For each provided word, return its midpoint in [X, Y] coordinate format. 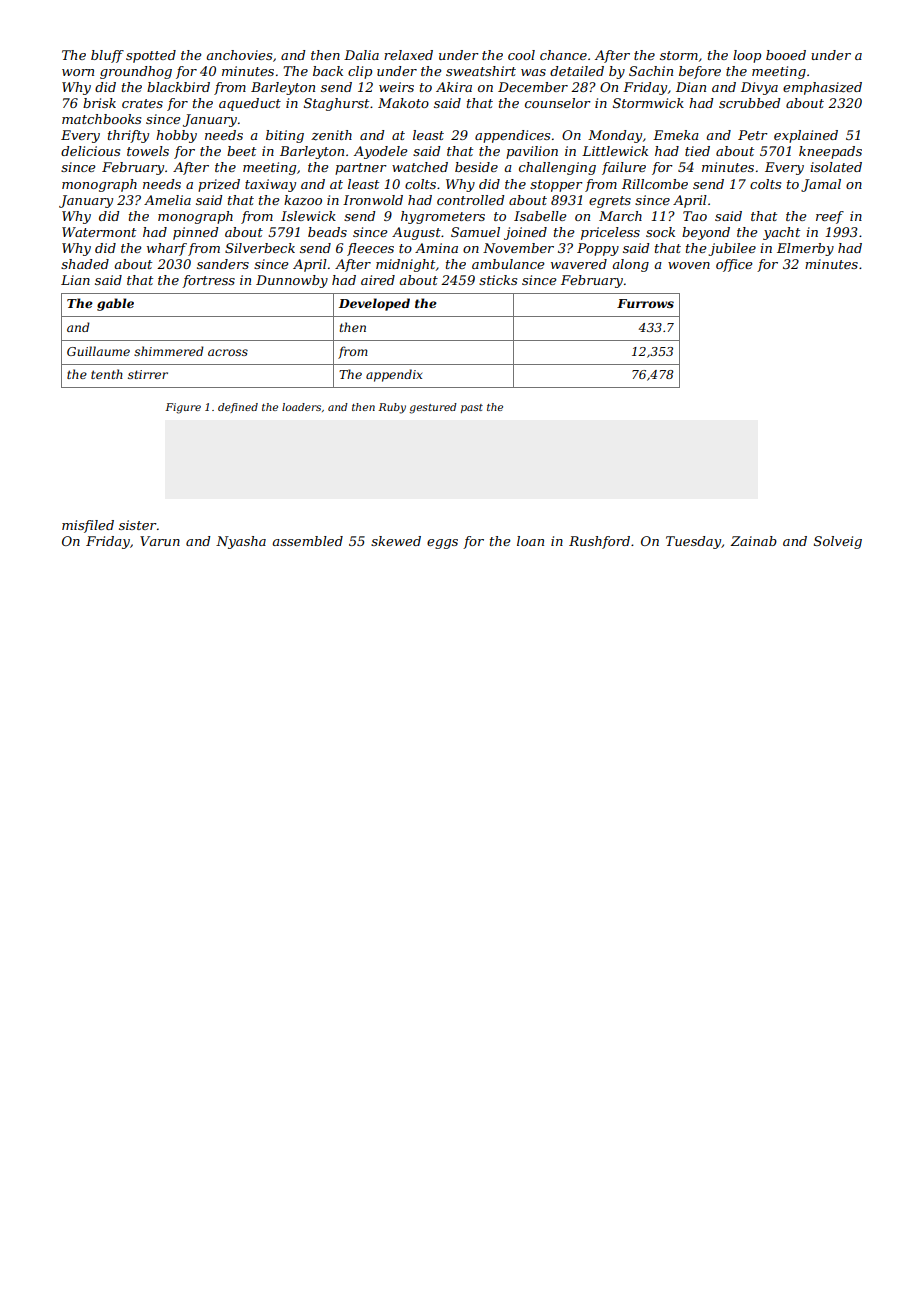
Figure [183, 408]
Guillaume [98, 351]
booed [786, 55]
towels [148, 151]
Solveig [838, 542]
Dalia [361, 55]
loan [530, 541]
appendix [394, 375]
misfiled [88, 526]
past [472, 408]
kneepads [830, 152]
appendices [512, 136]
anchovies [239, 55]
